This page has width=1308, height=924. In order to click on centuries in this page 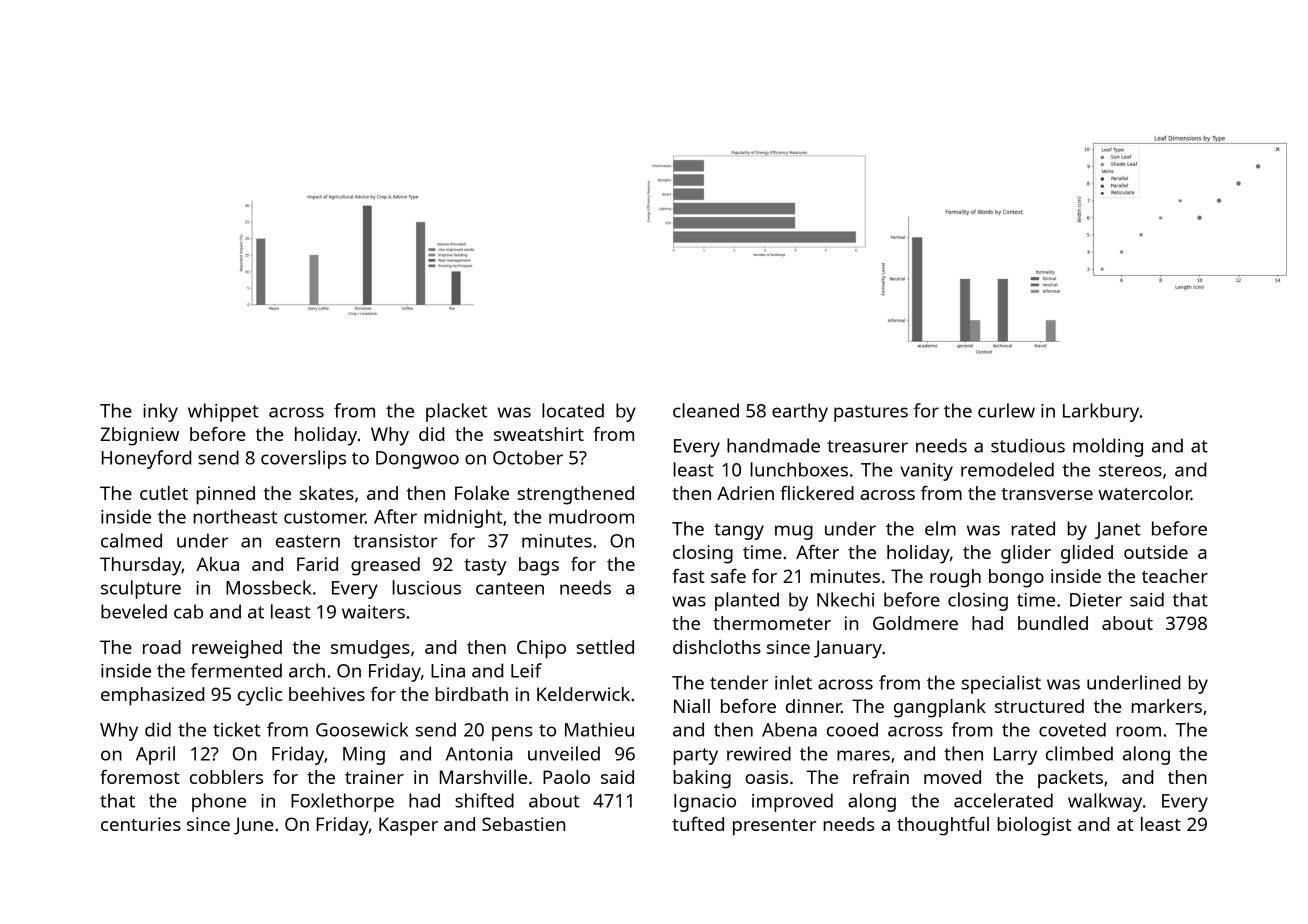, I will do `click(141, 824)`.
